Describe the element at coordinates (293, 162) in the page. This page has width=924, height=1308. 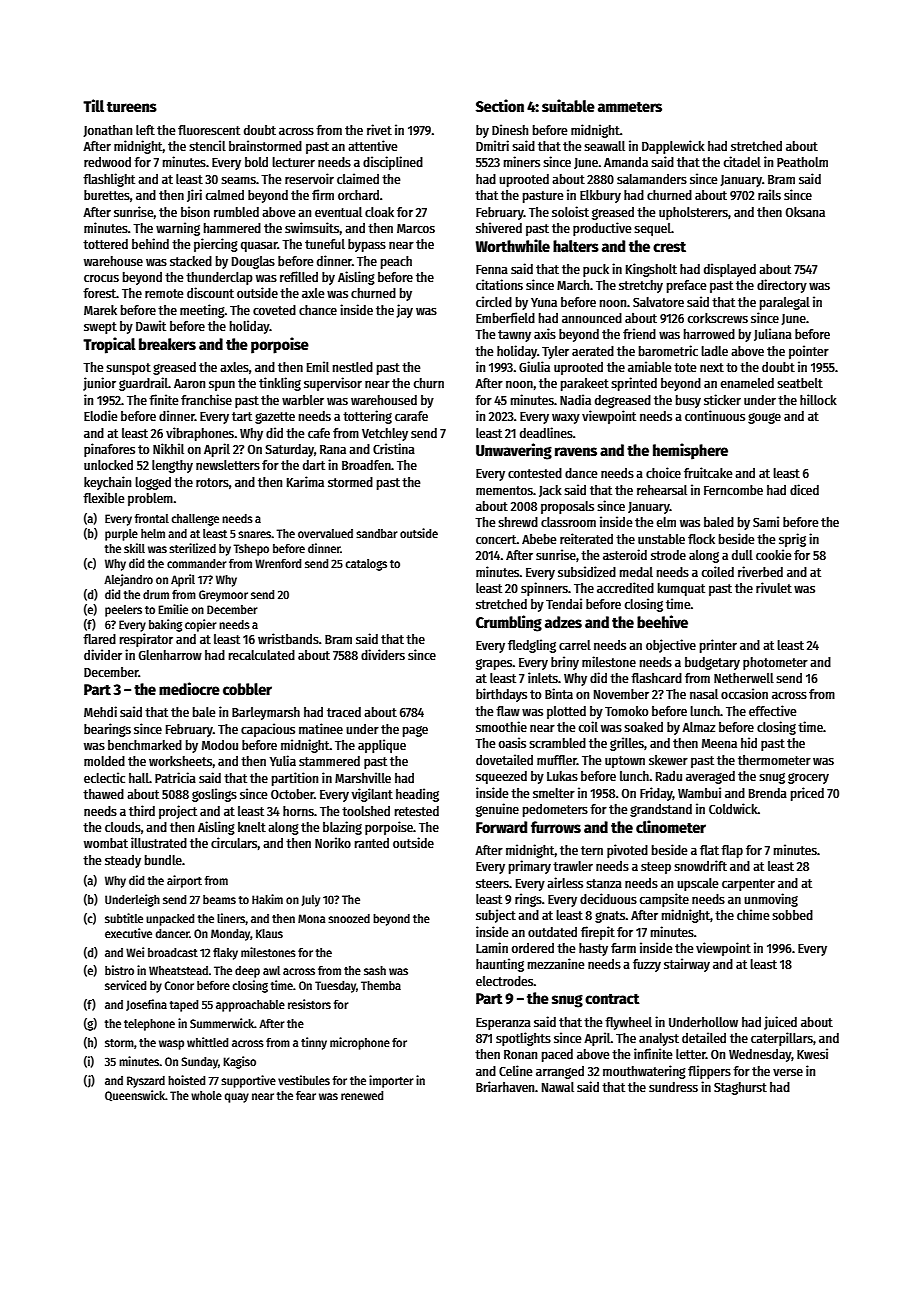
I see `lecturer` at that location.
